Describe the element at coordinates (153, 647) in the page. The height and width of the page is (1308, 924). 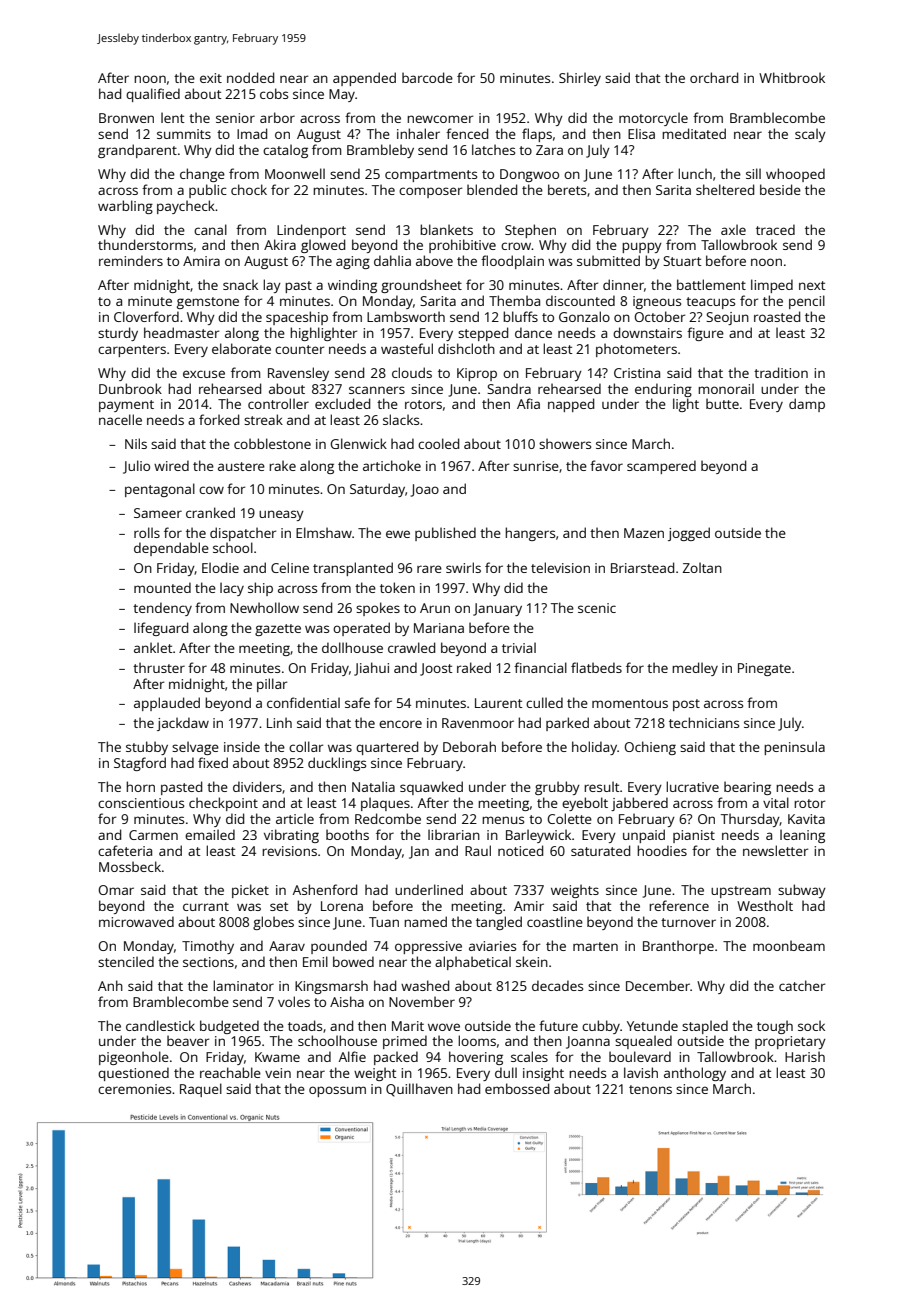
I see `anklet` at that location.
